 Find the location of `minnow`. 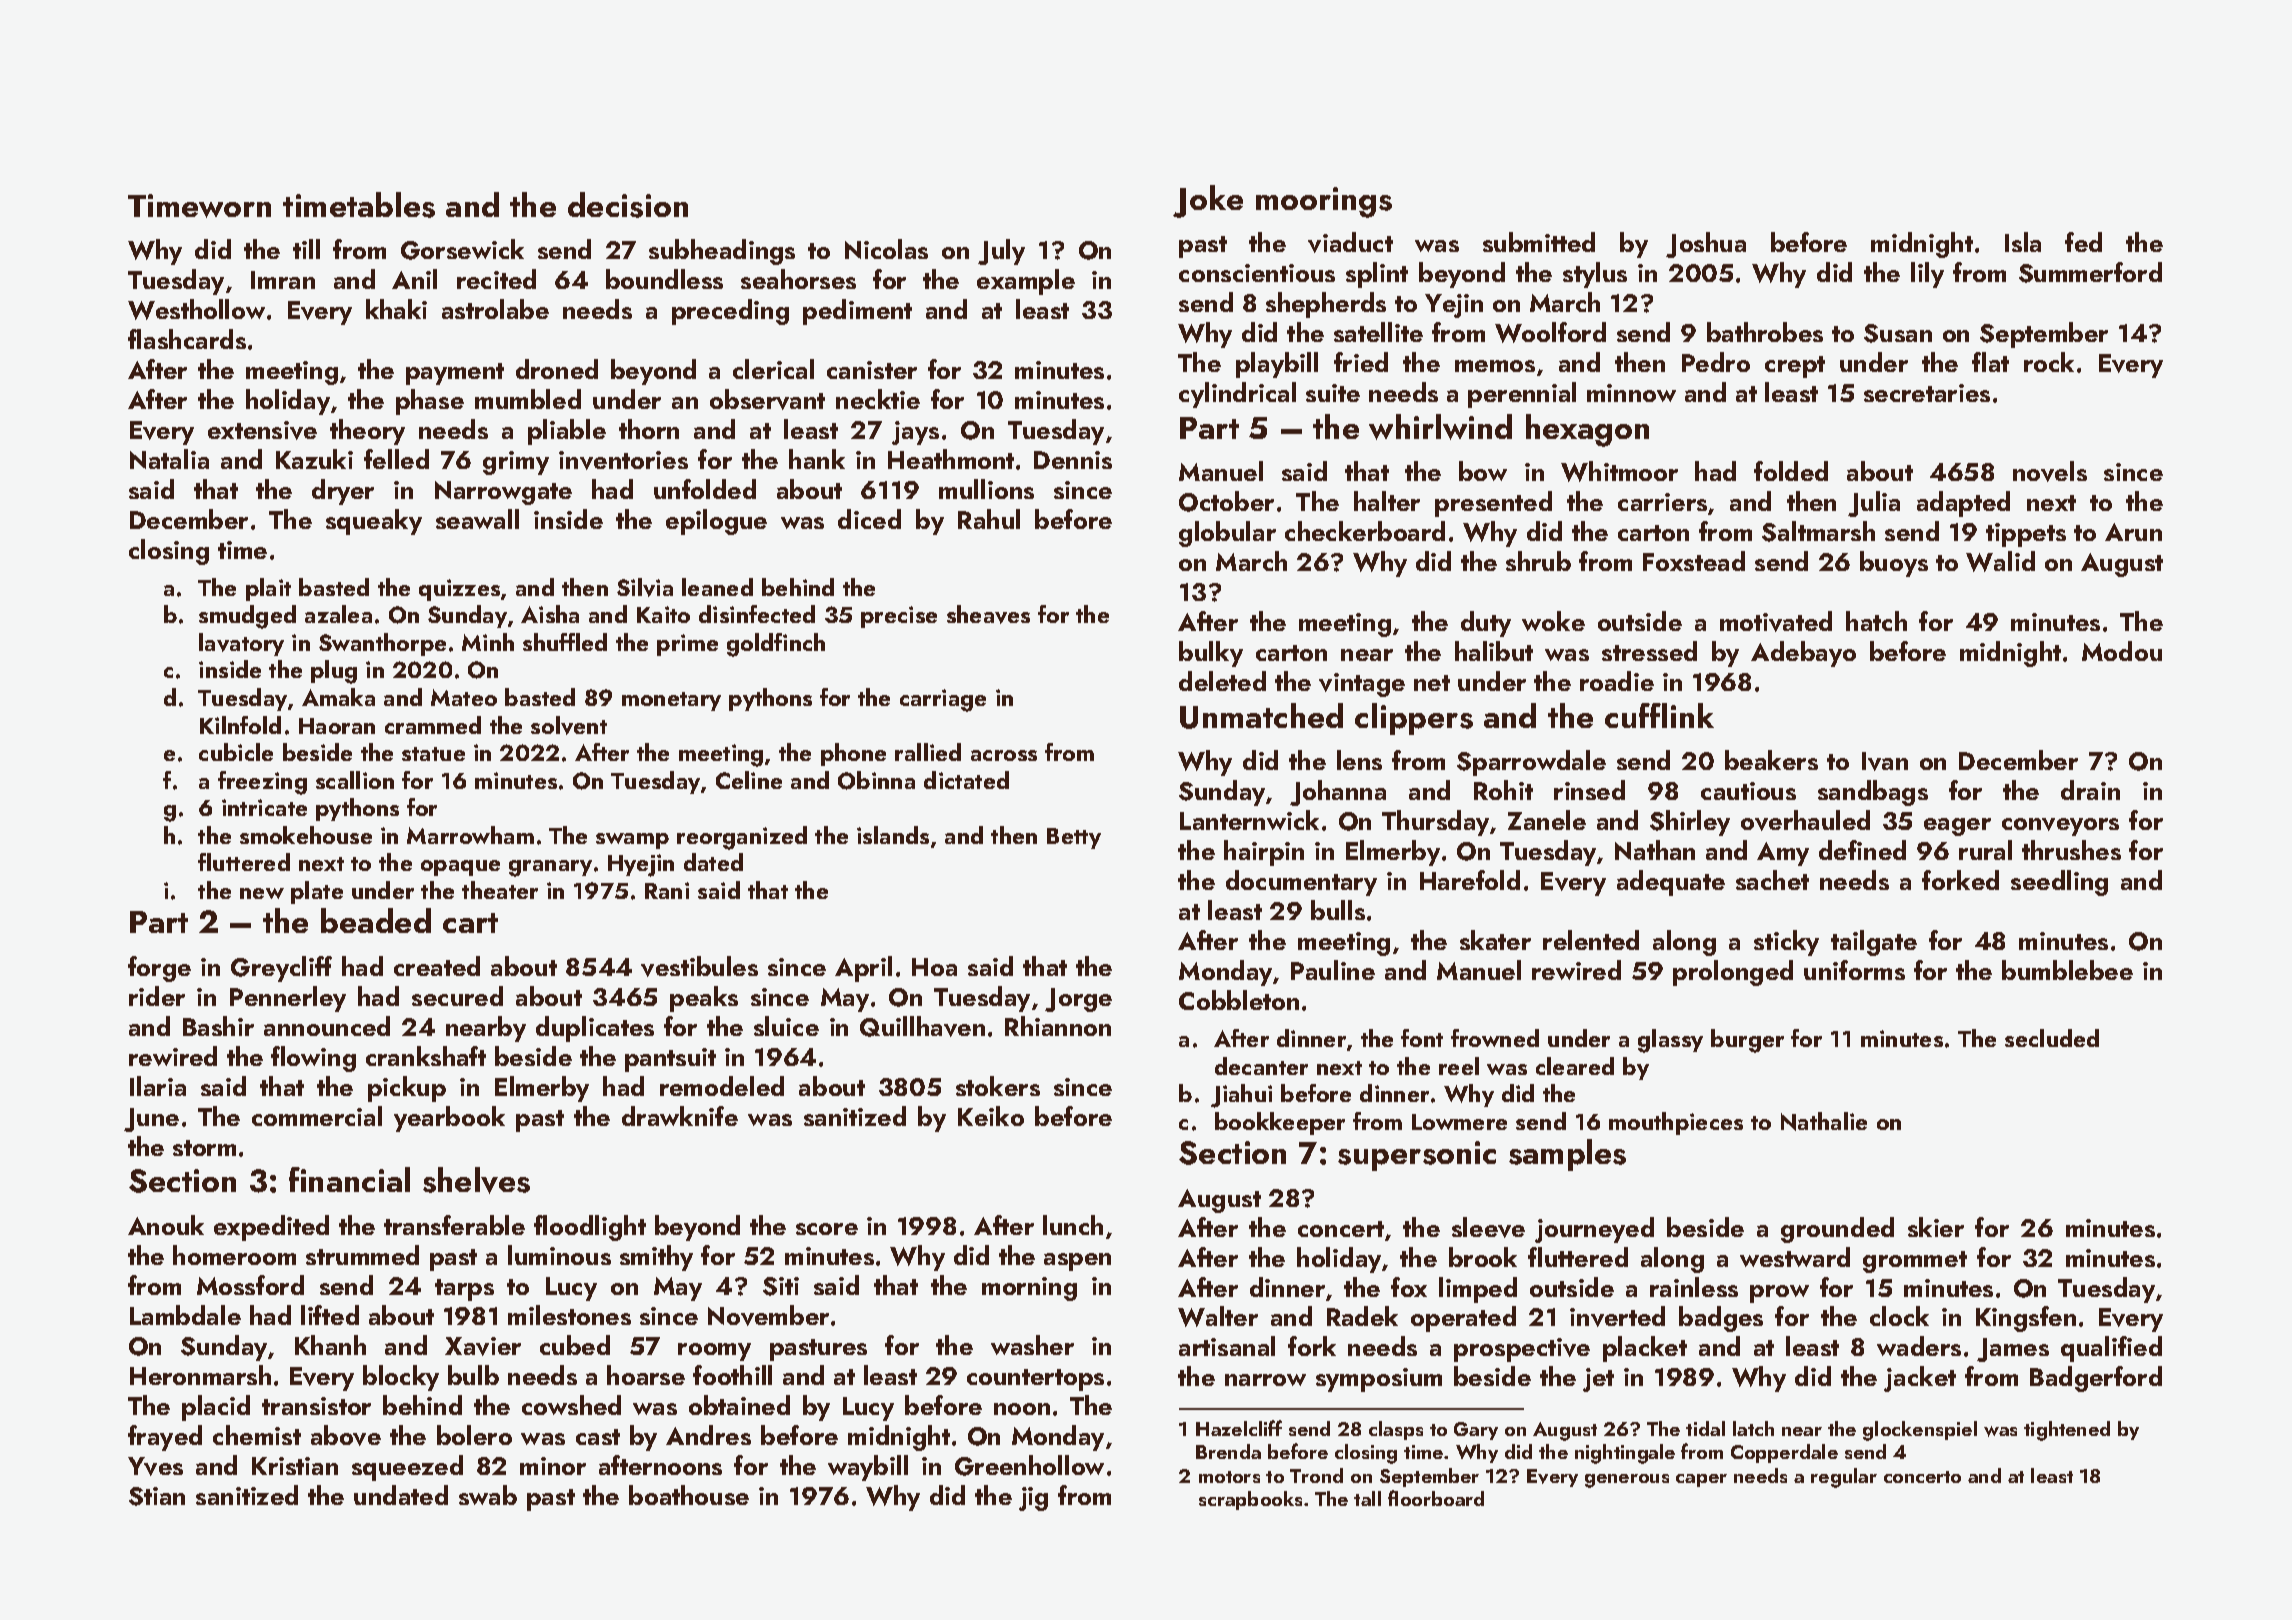

minnow is located at coordinates (1631, 393).
